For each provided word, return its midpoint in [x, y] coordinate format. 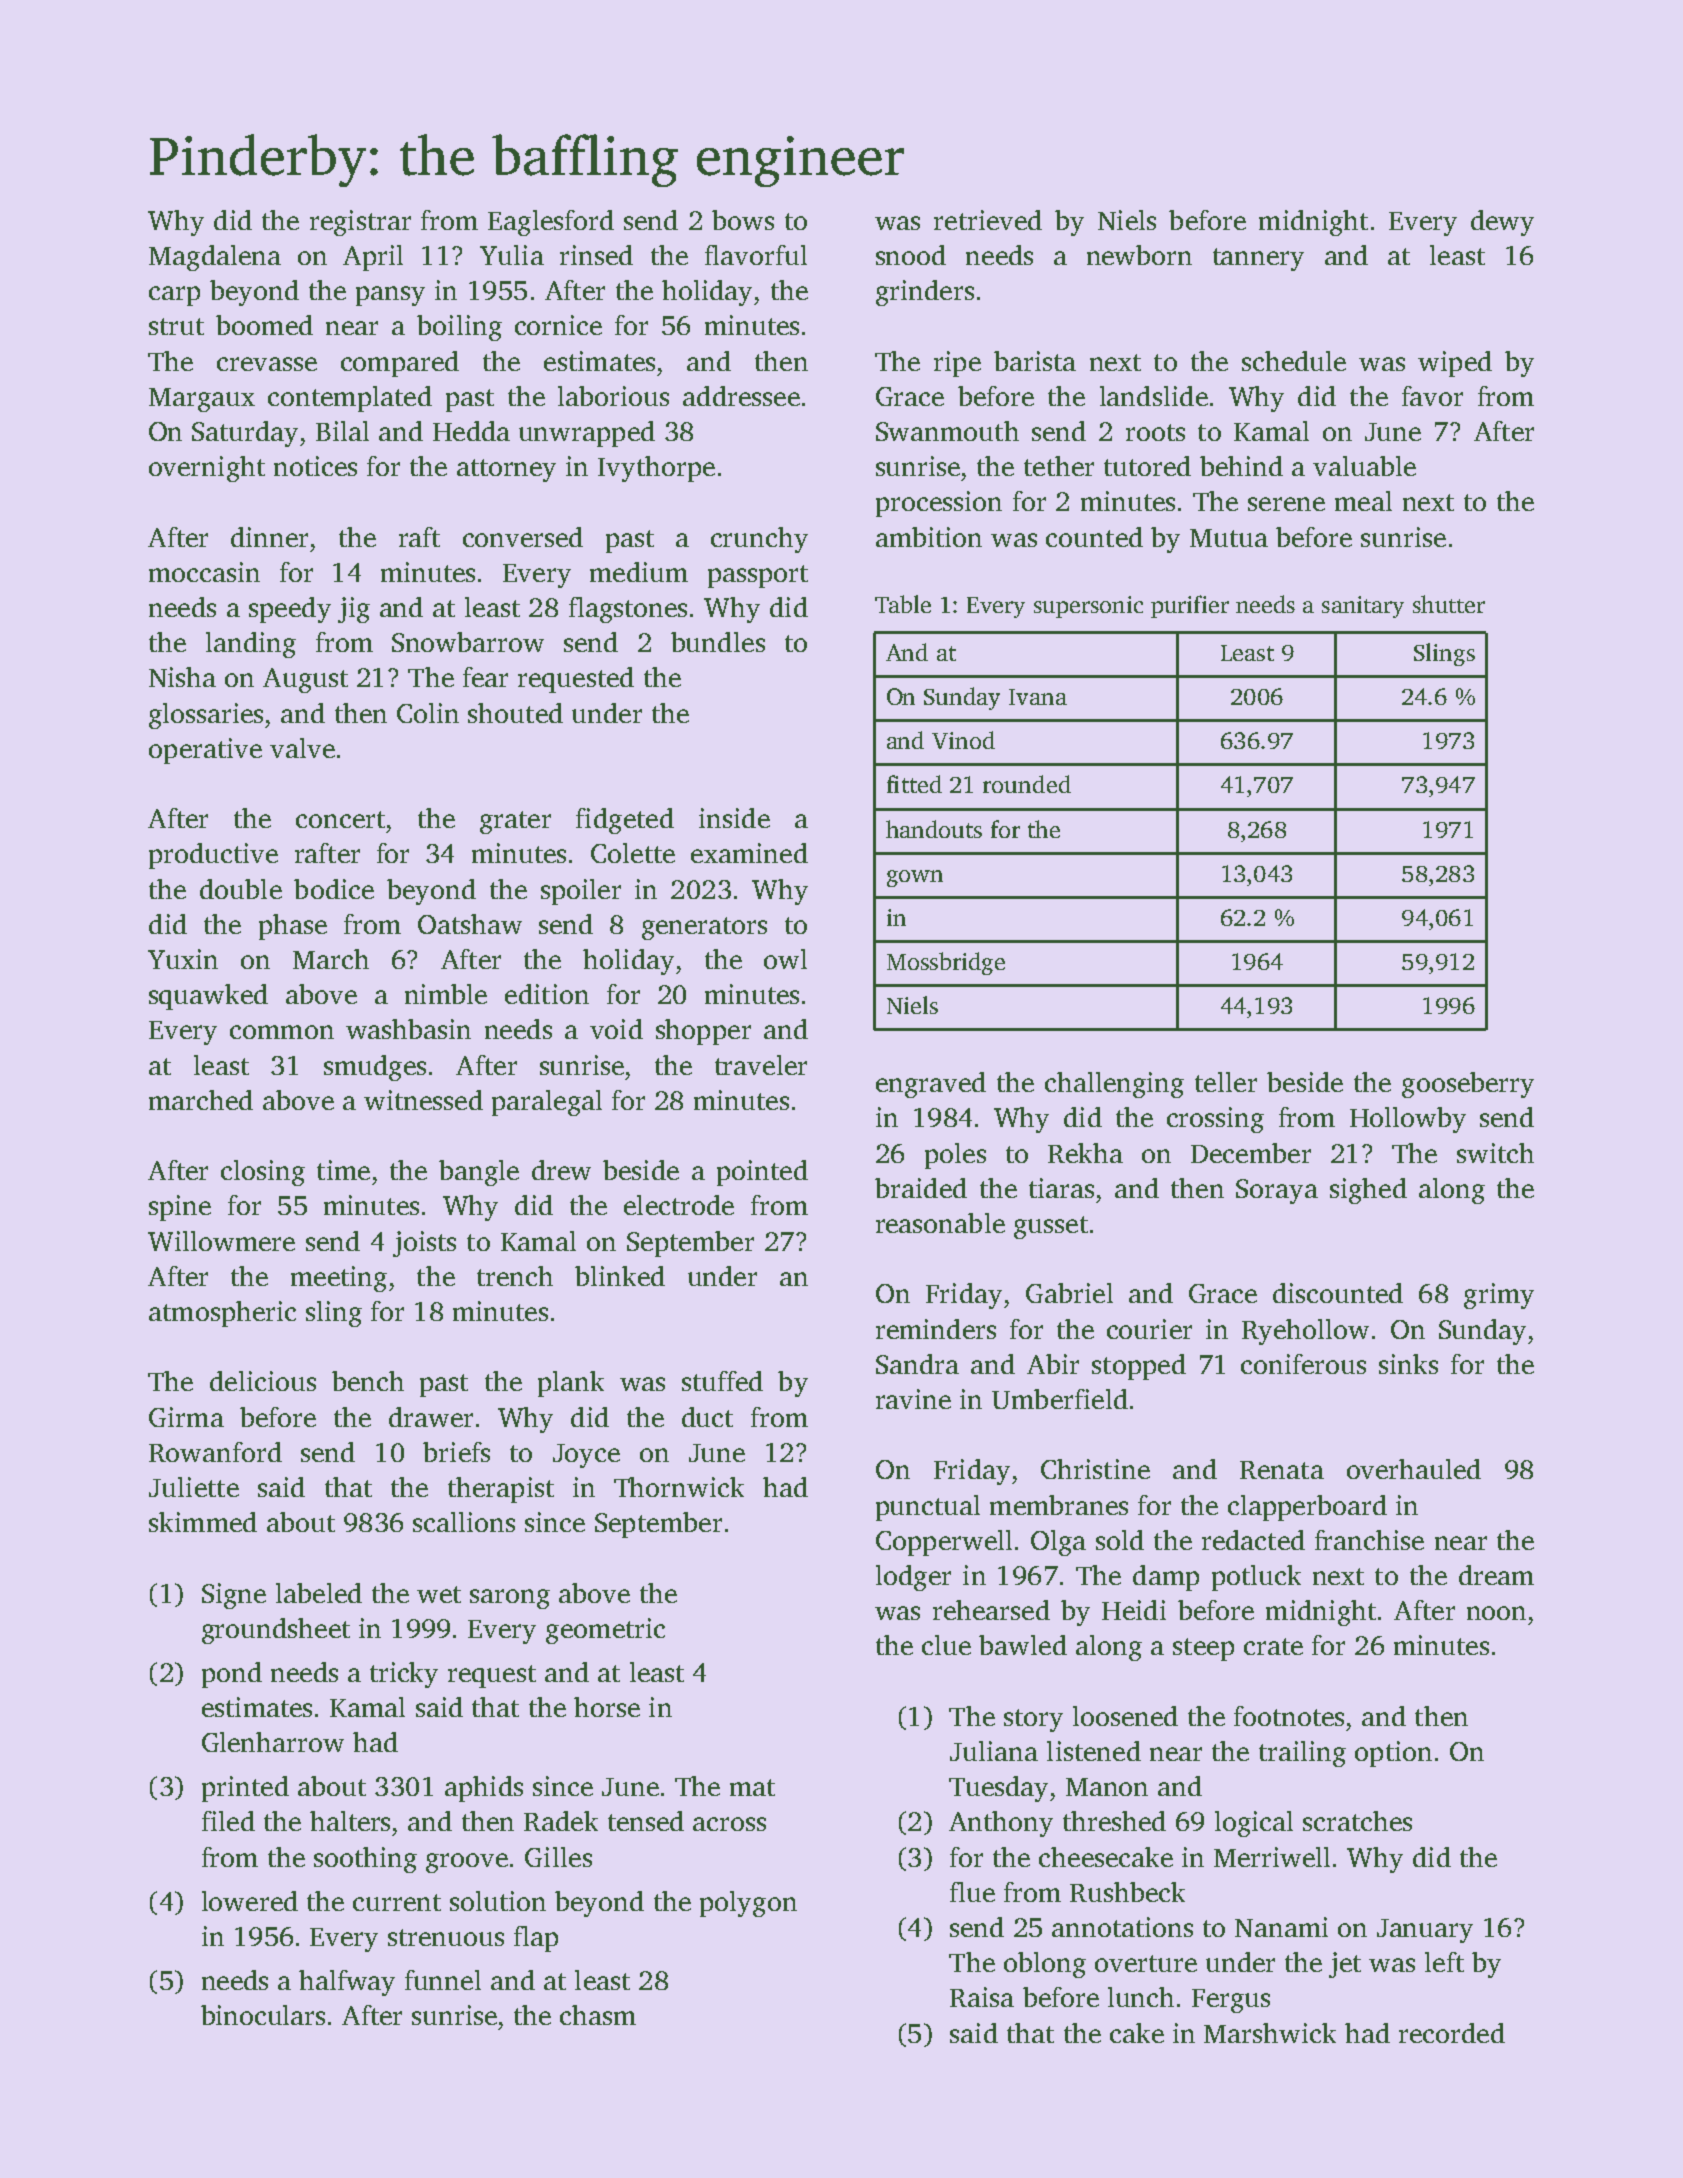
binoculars [263, 2015]
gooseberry [1468, 1085]
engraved [931, 1085]
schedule [1294, 361]
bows [743, 220]
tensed [646, 1821]
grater [515, 822]
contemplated [350, 399]
